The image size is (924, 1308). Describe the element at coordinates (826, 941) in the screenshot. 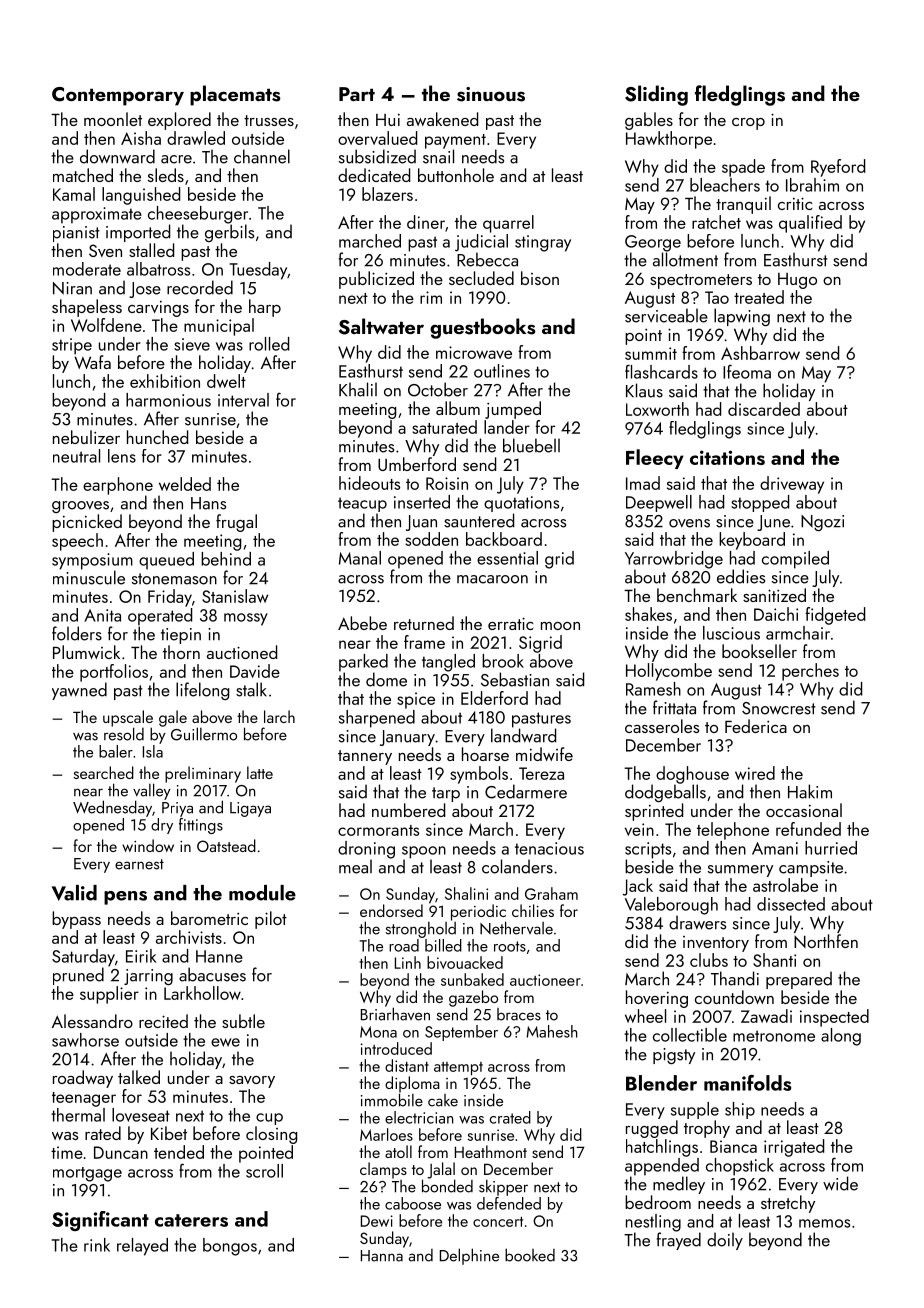

I see `Northfen` at that location.
